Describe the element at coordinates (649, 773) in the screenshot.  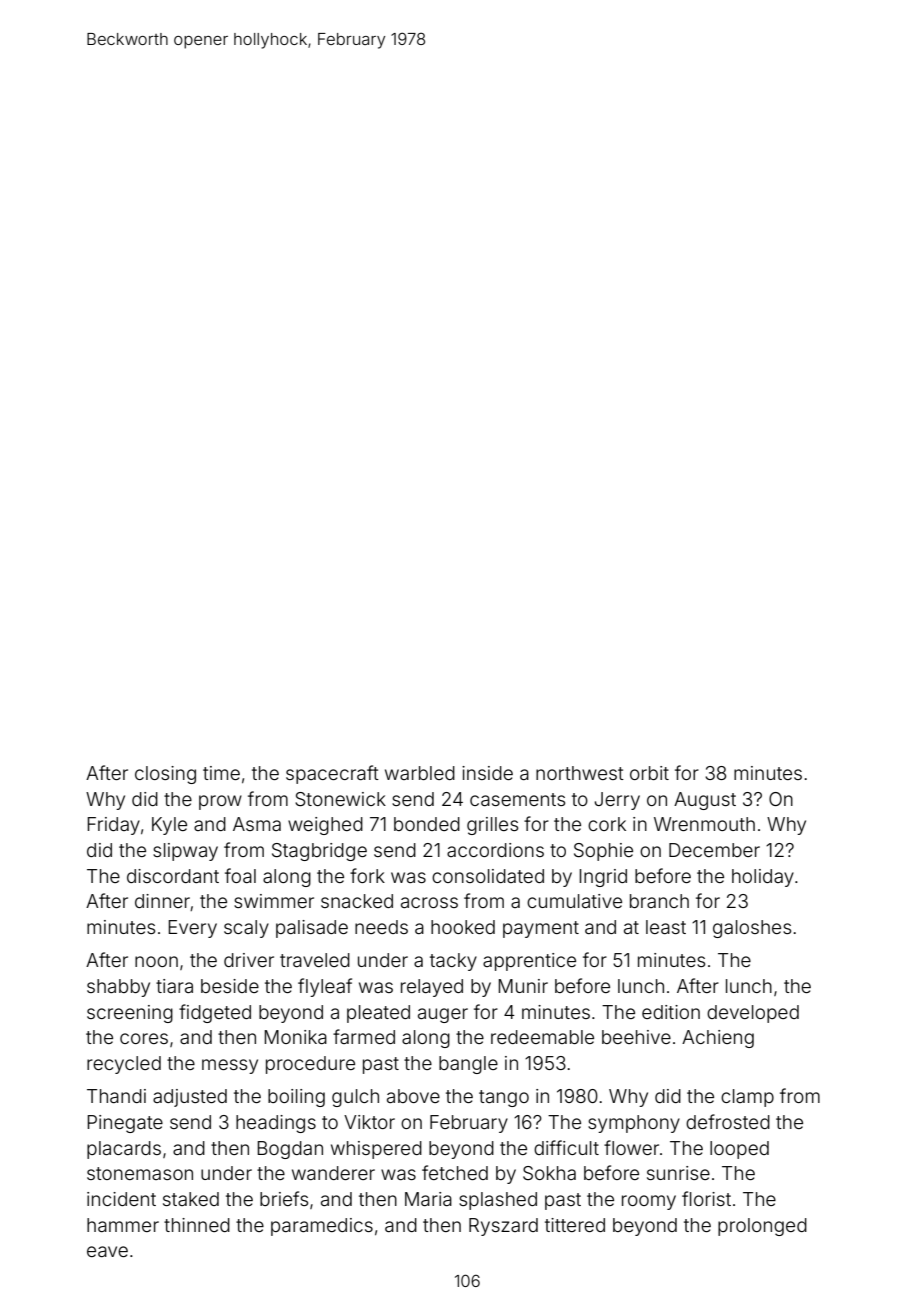
I see `orbit` at that location.
